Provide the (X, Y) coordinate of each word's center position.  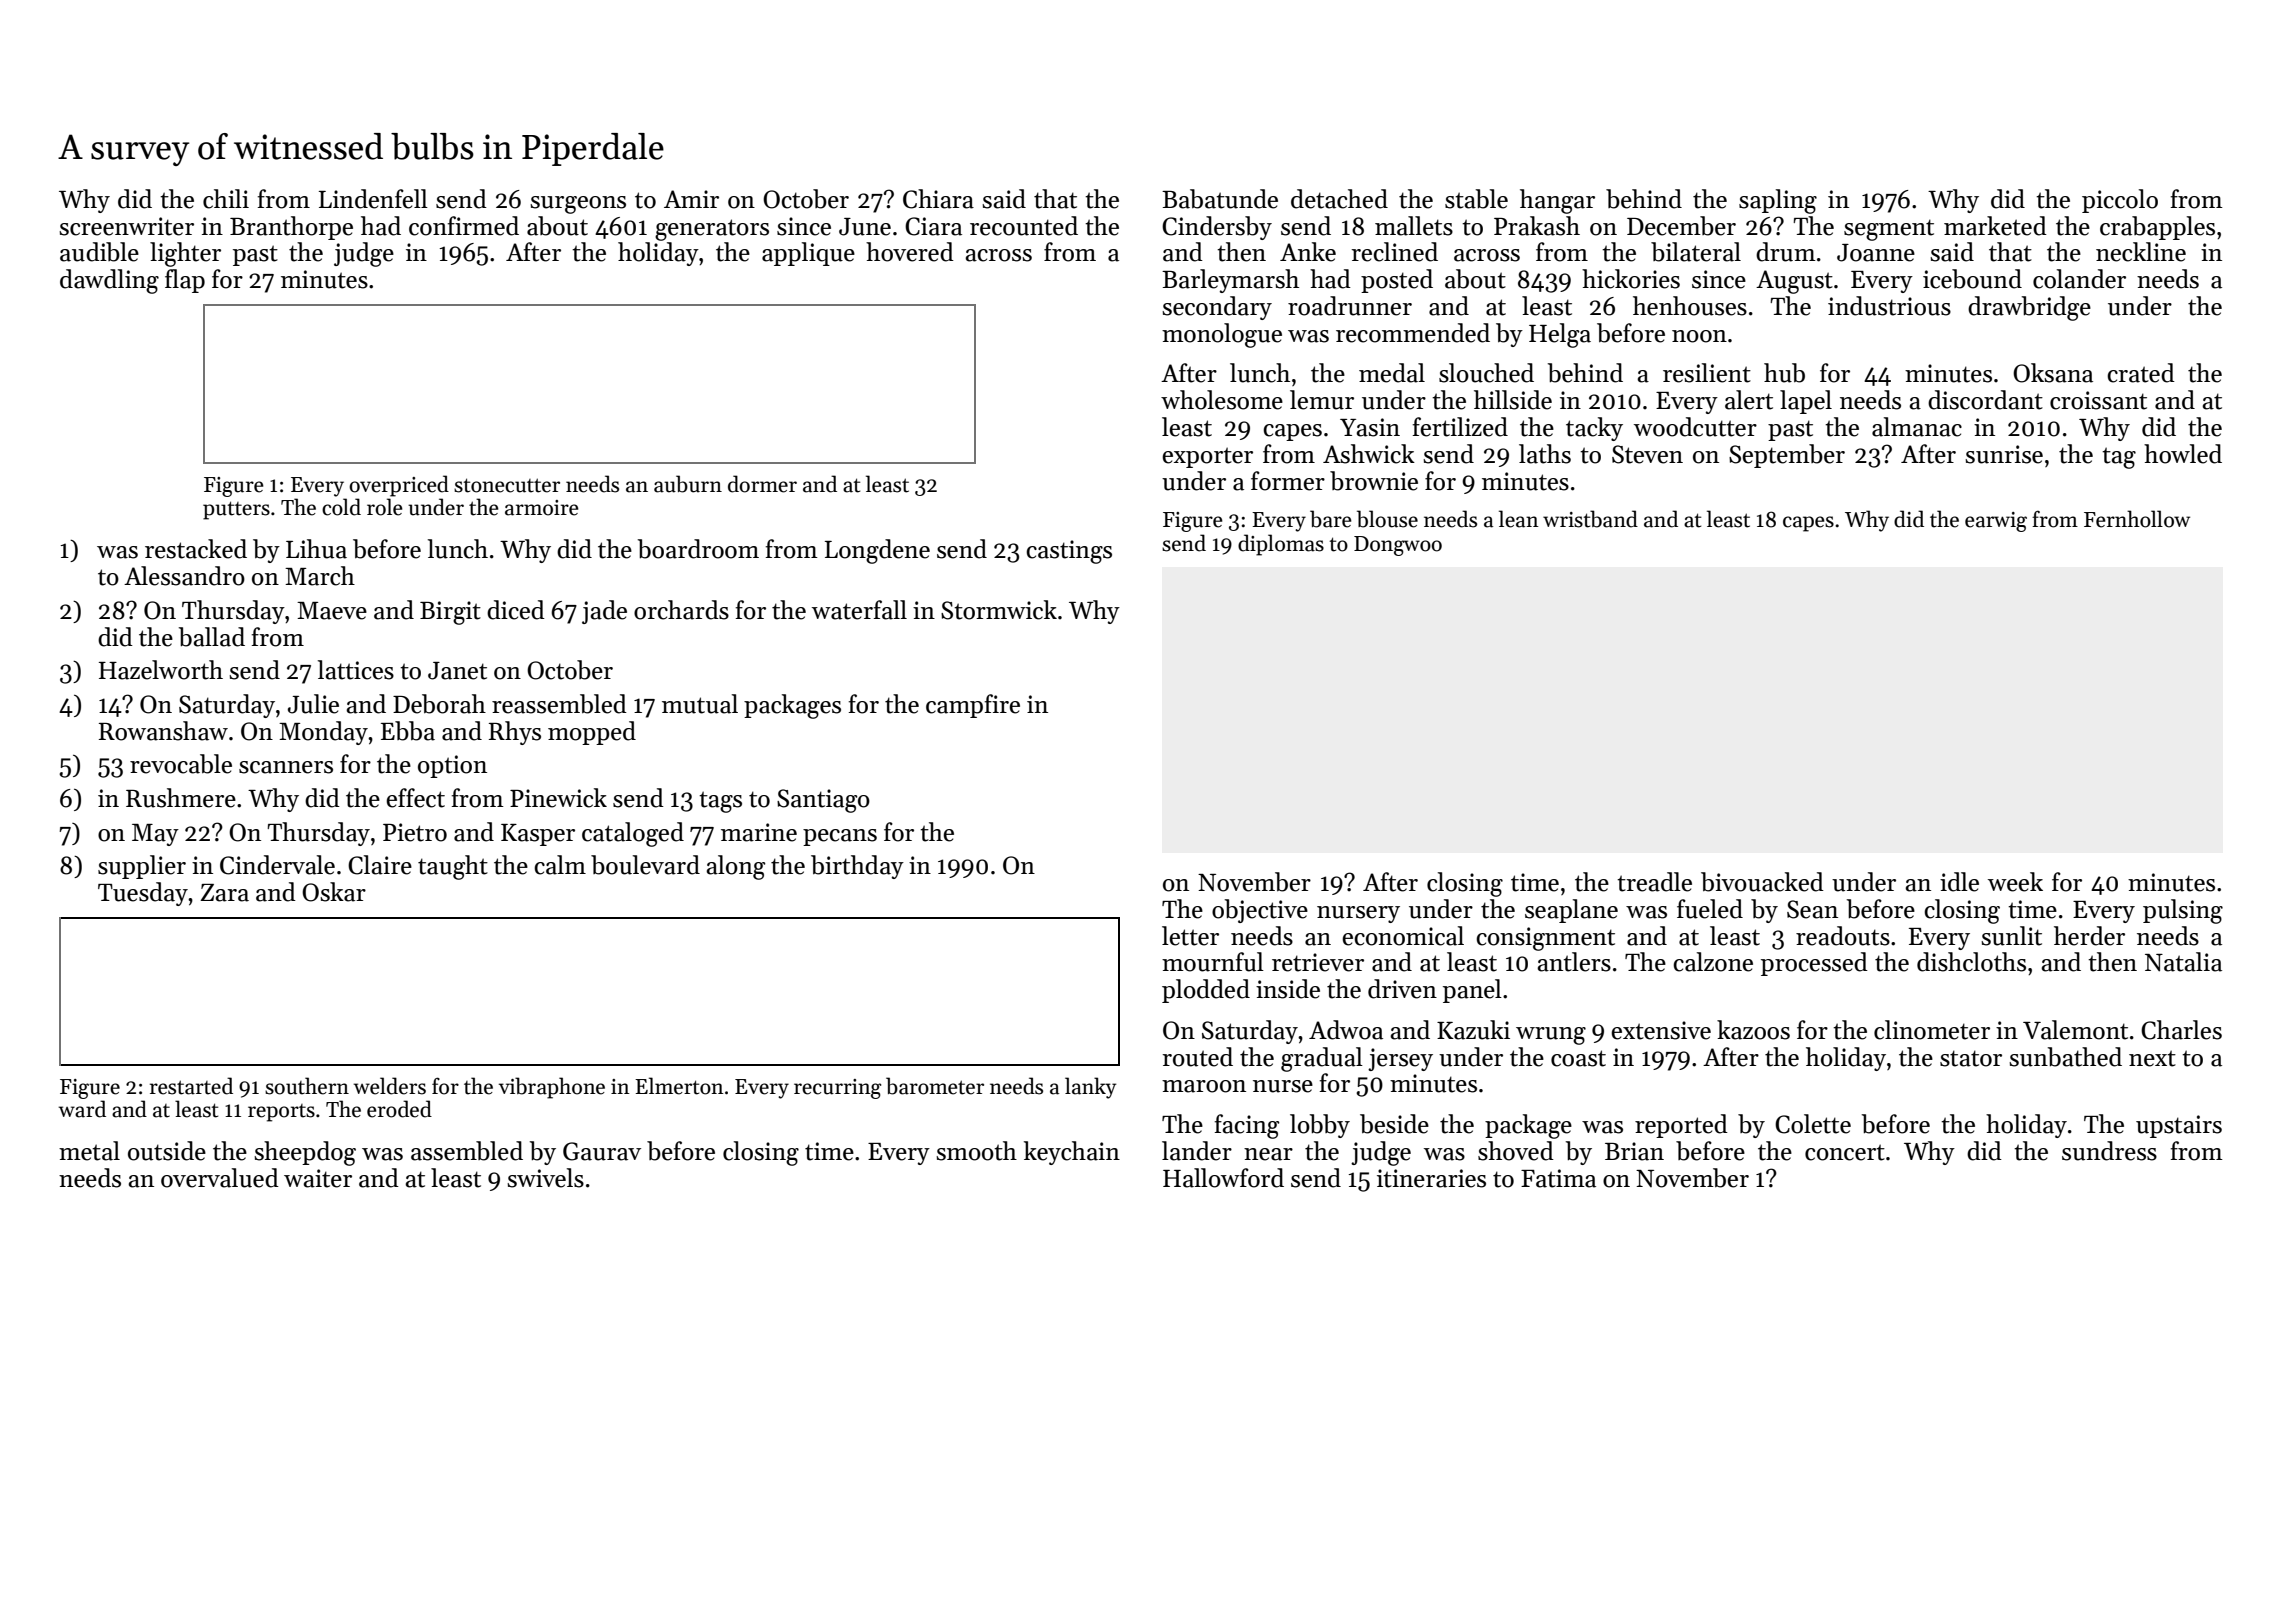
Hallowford (1223, 1178)
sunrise (2004, 454)
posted (1397, 281)
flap (185, 281)
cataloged (633, 834)
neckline (2141, 252)
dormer (762, 484)
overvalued (220, 1178)
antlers (1574, 962)
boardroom (698, 549)
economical (1403, 936)
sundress (2109, 1151)
